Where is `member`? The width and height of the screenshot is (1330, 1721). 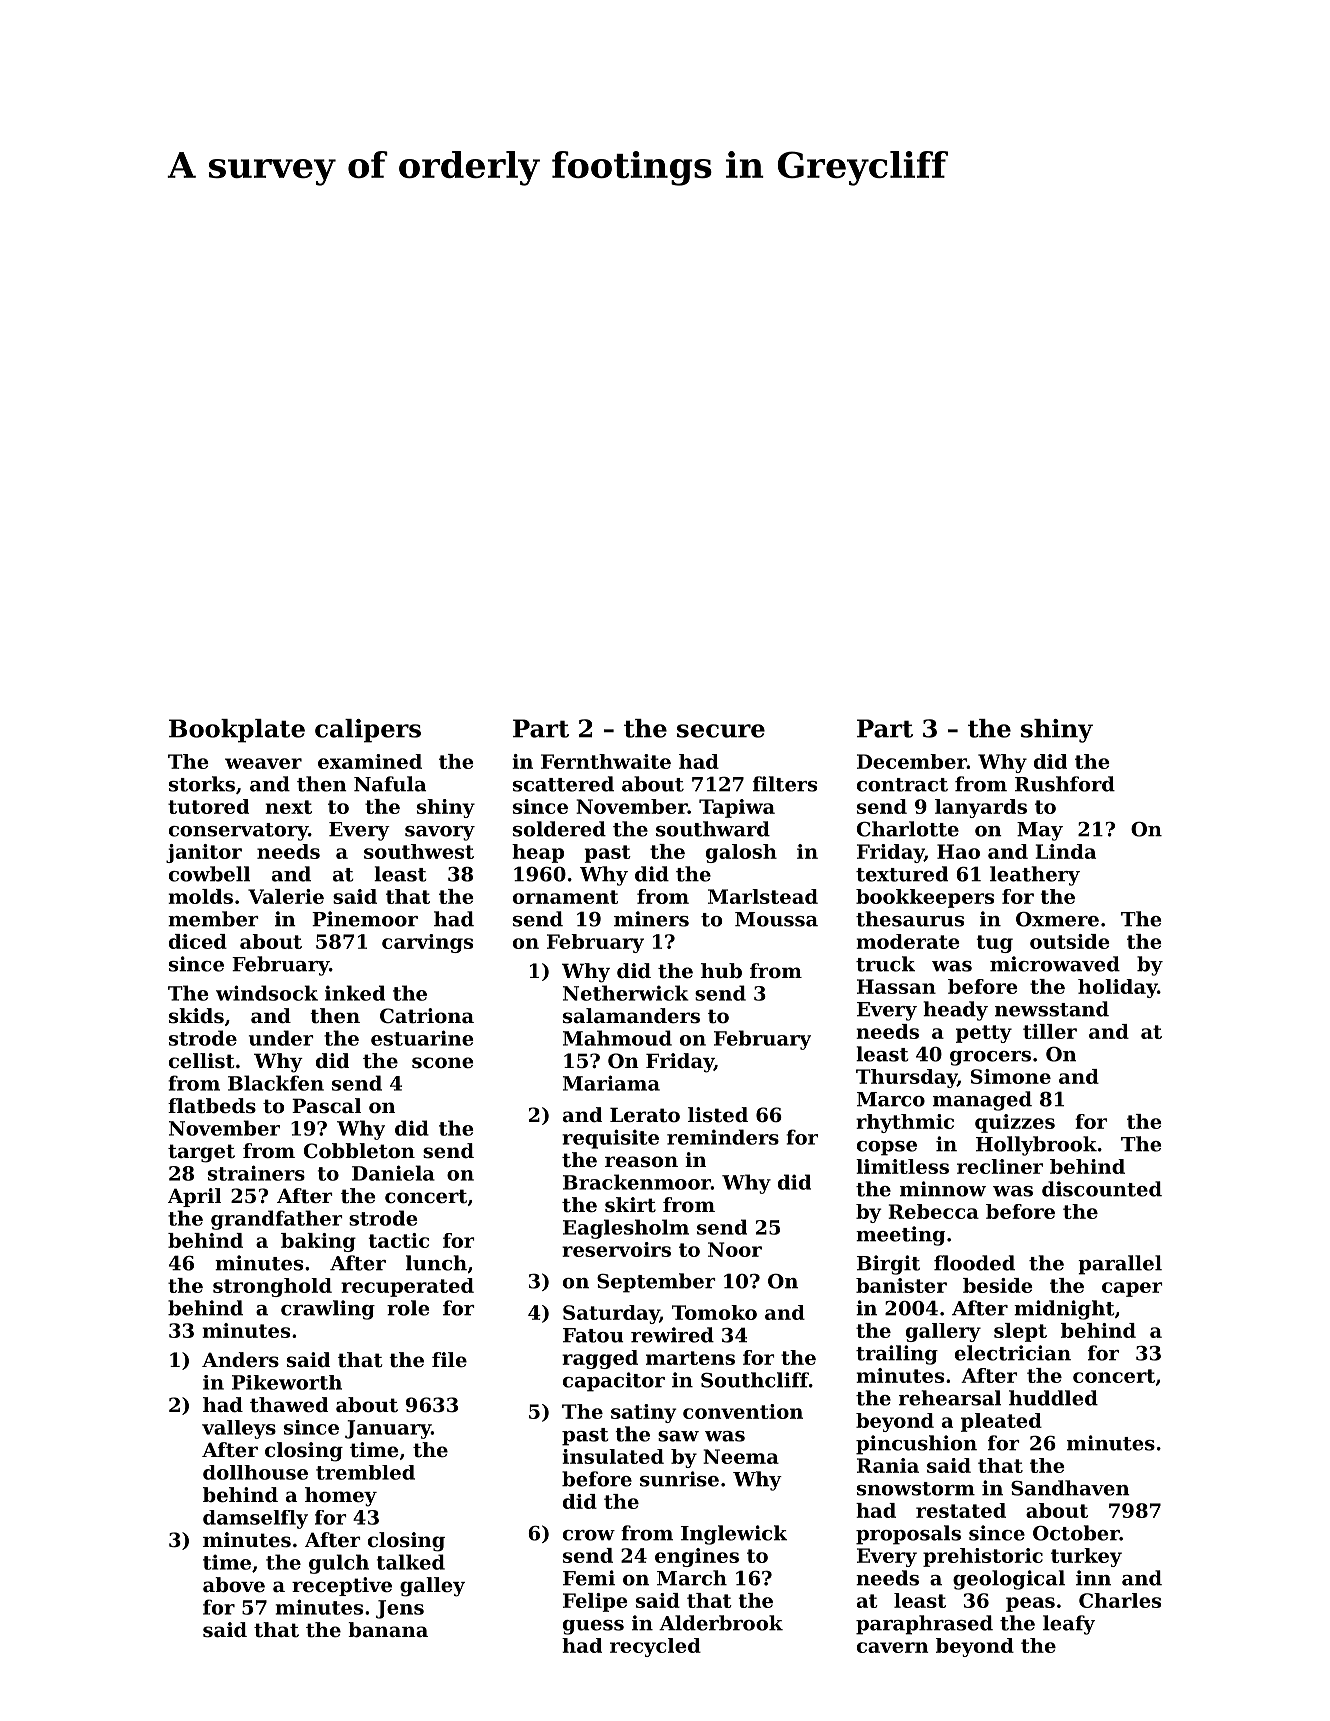 member is located at coordinates (213, 919).
